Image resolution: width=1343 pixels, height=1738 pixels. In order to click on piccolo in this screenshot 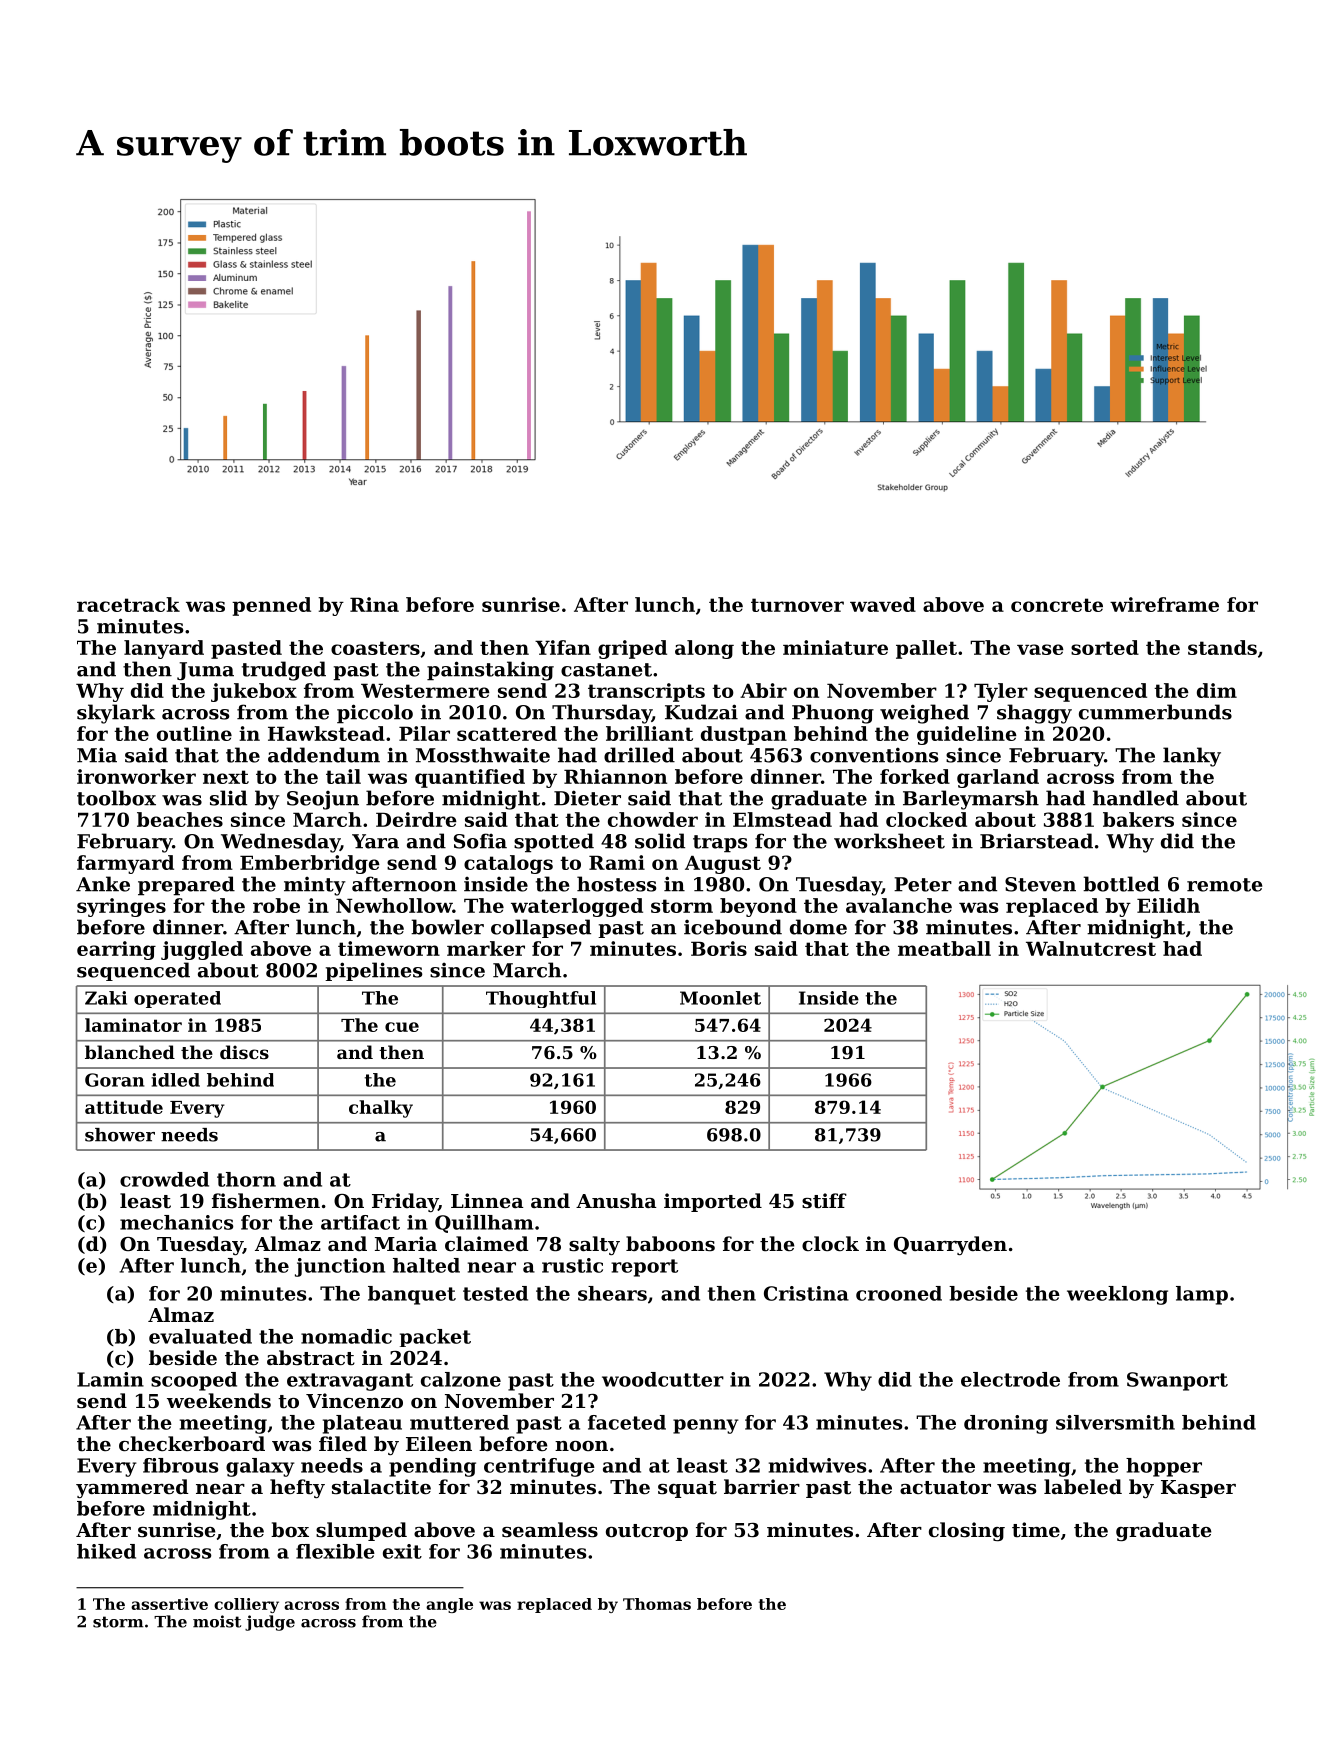, I will do `click(375, 714)`.
